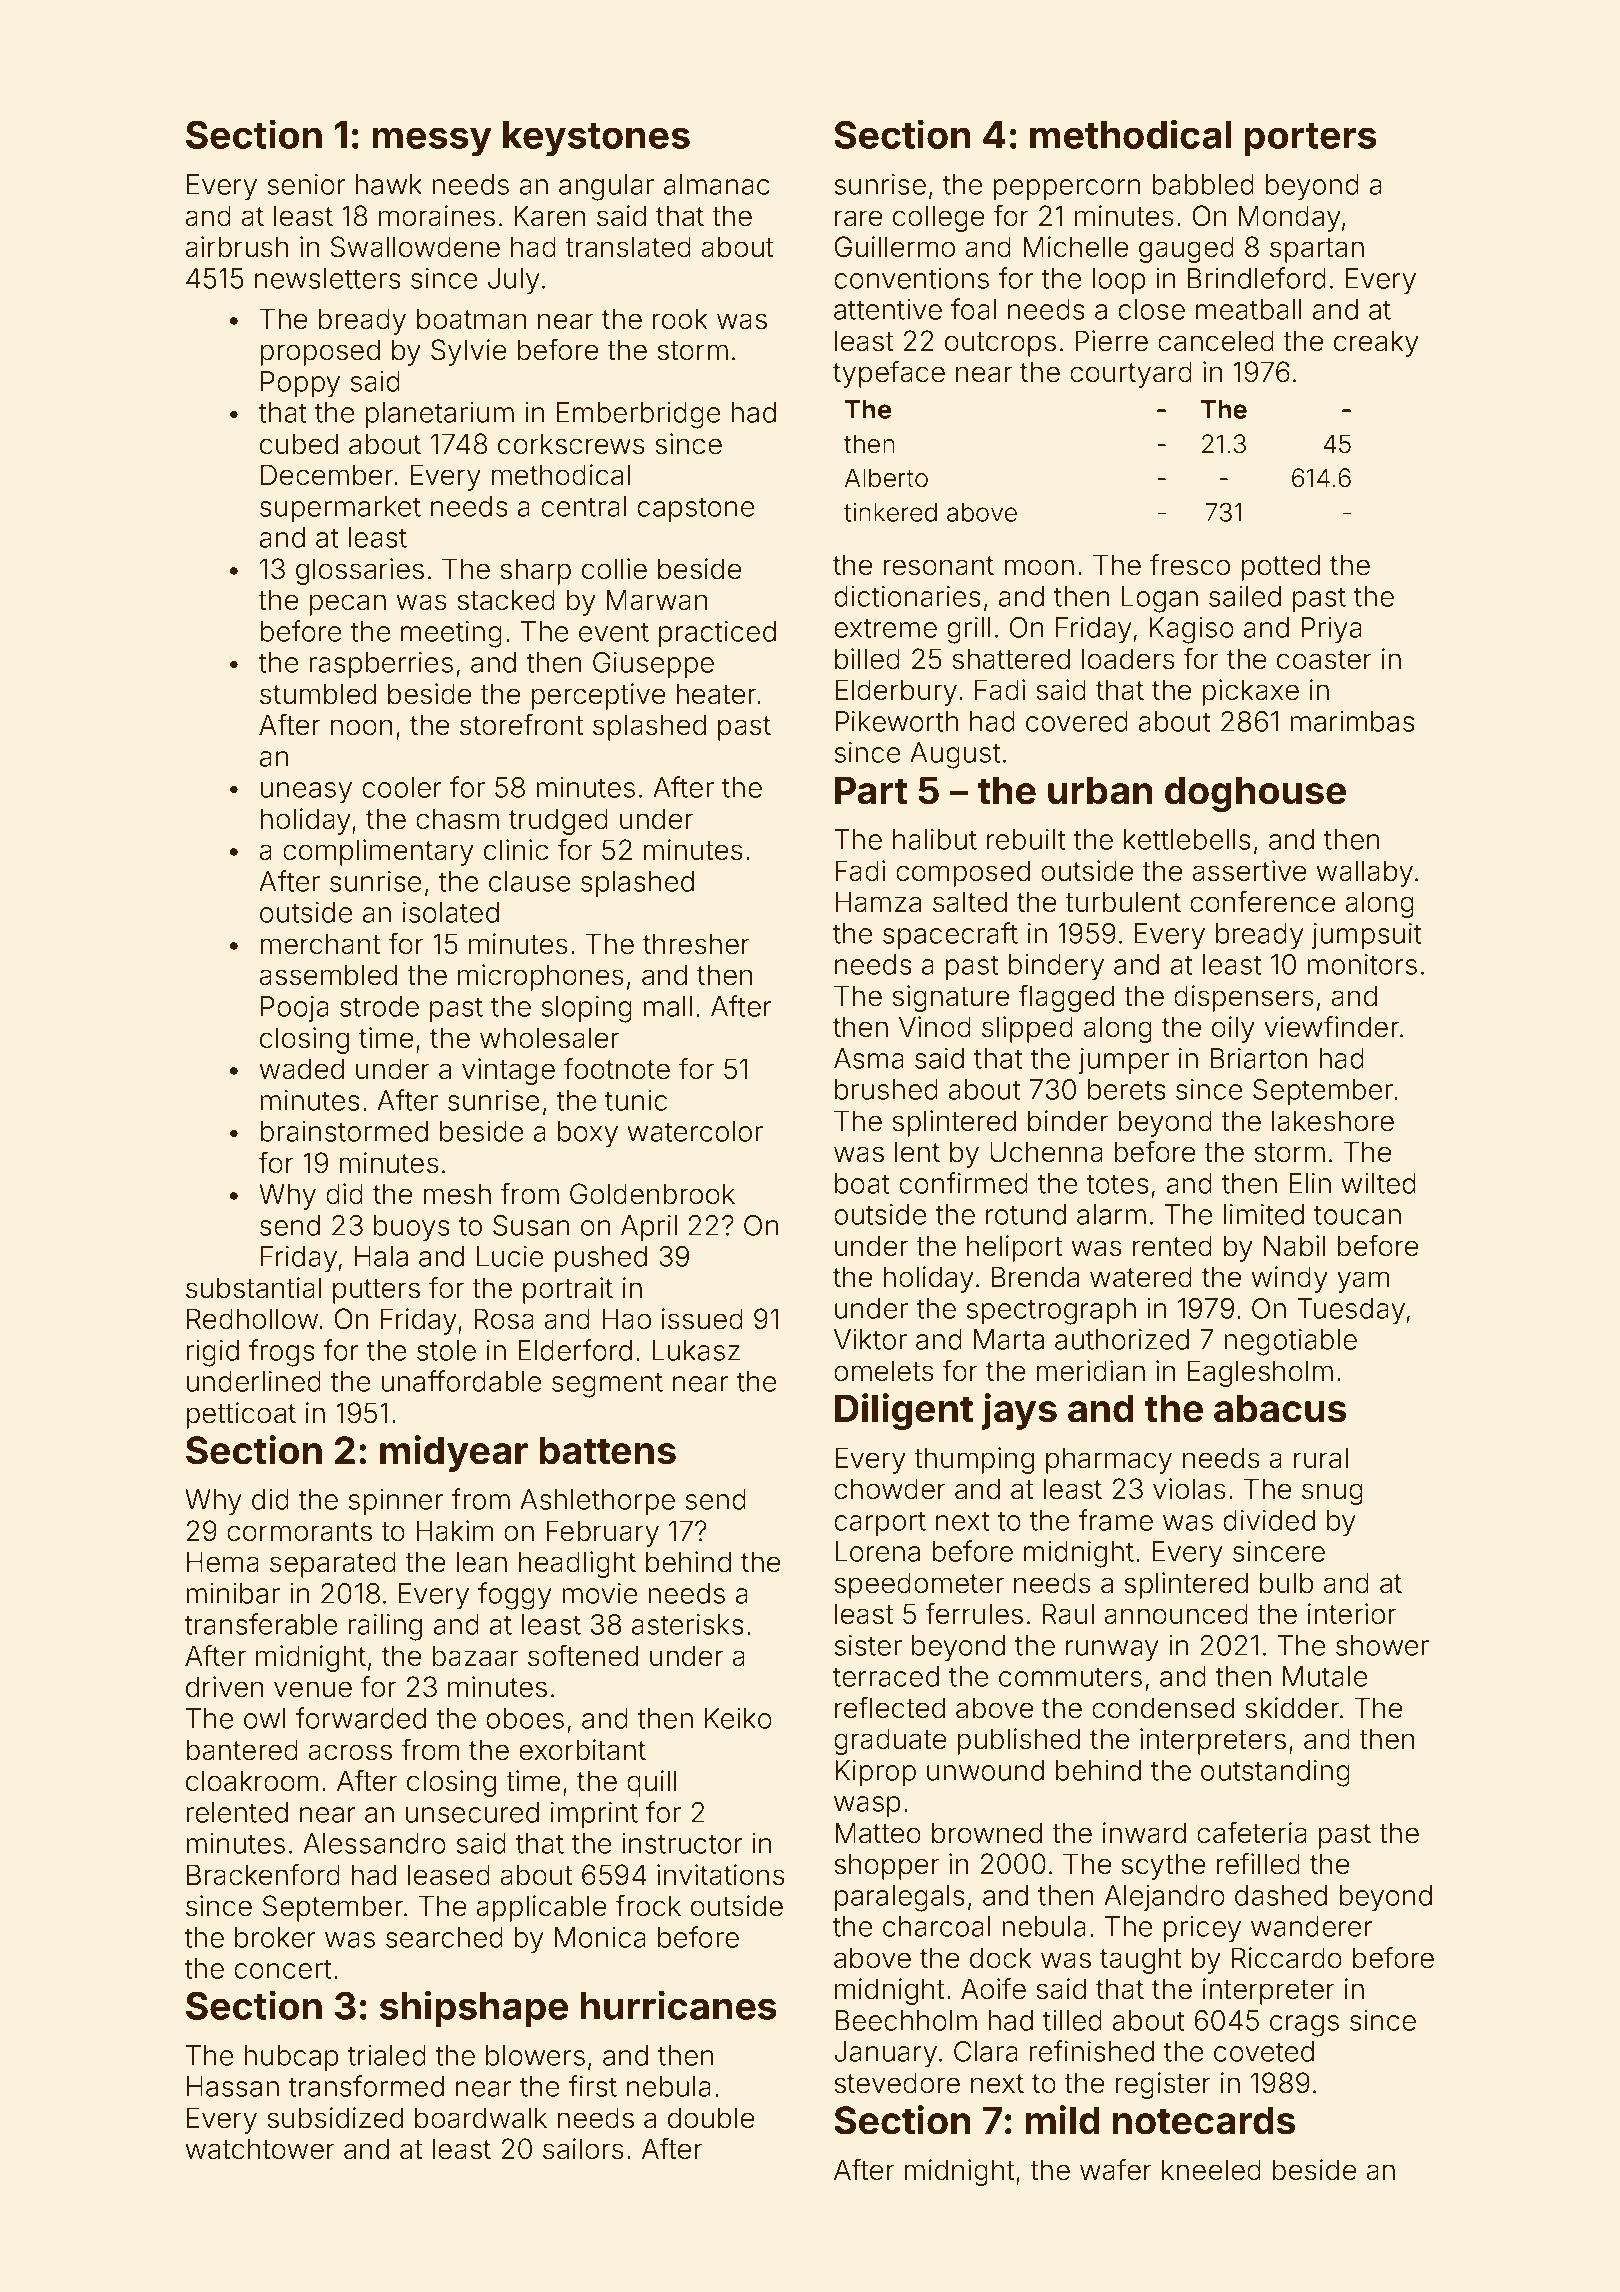 Image resolution: width=1620 pixels, height=2292 pixels. What do you see at coordinates (1376, 343) in the screenshot?
I see `creaky` at bounding box center [1376, 343].
